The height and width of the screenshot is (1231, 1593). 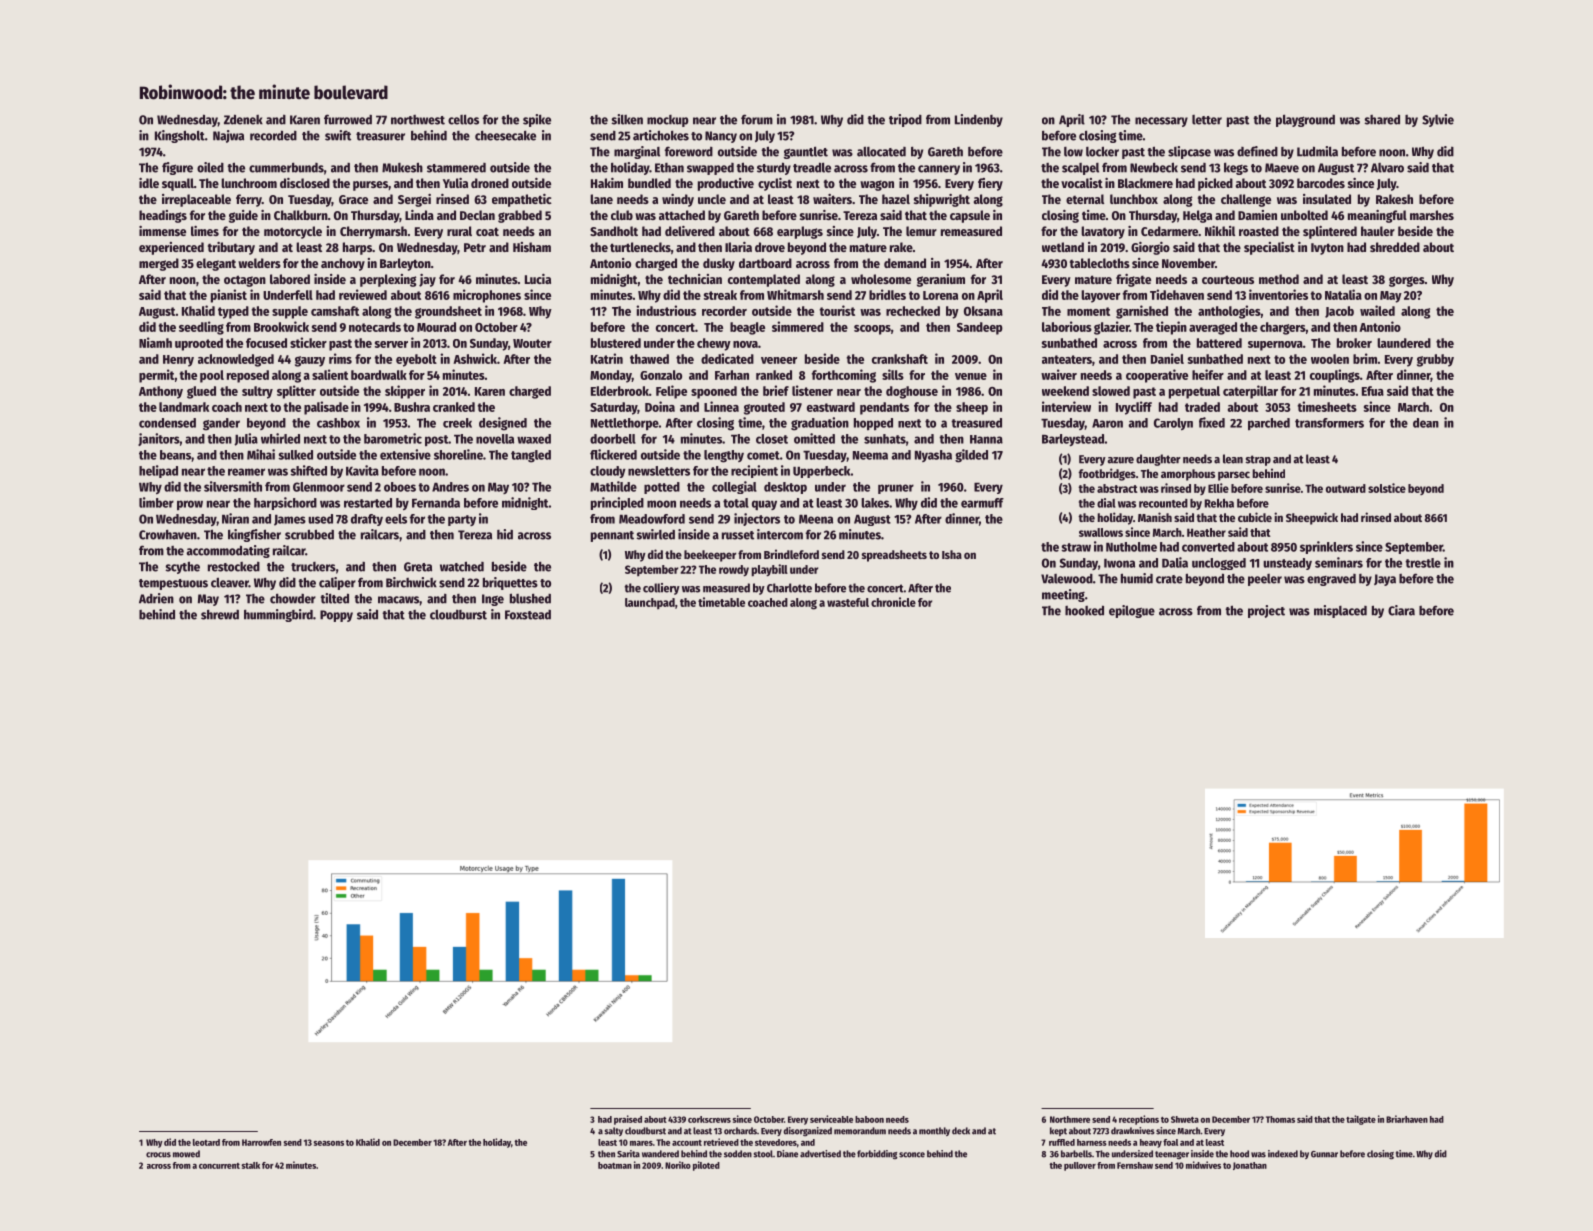 I want to click on Grace, so click(x=353, y=199).
